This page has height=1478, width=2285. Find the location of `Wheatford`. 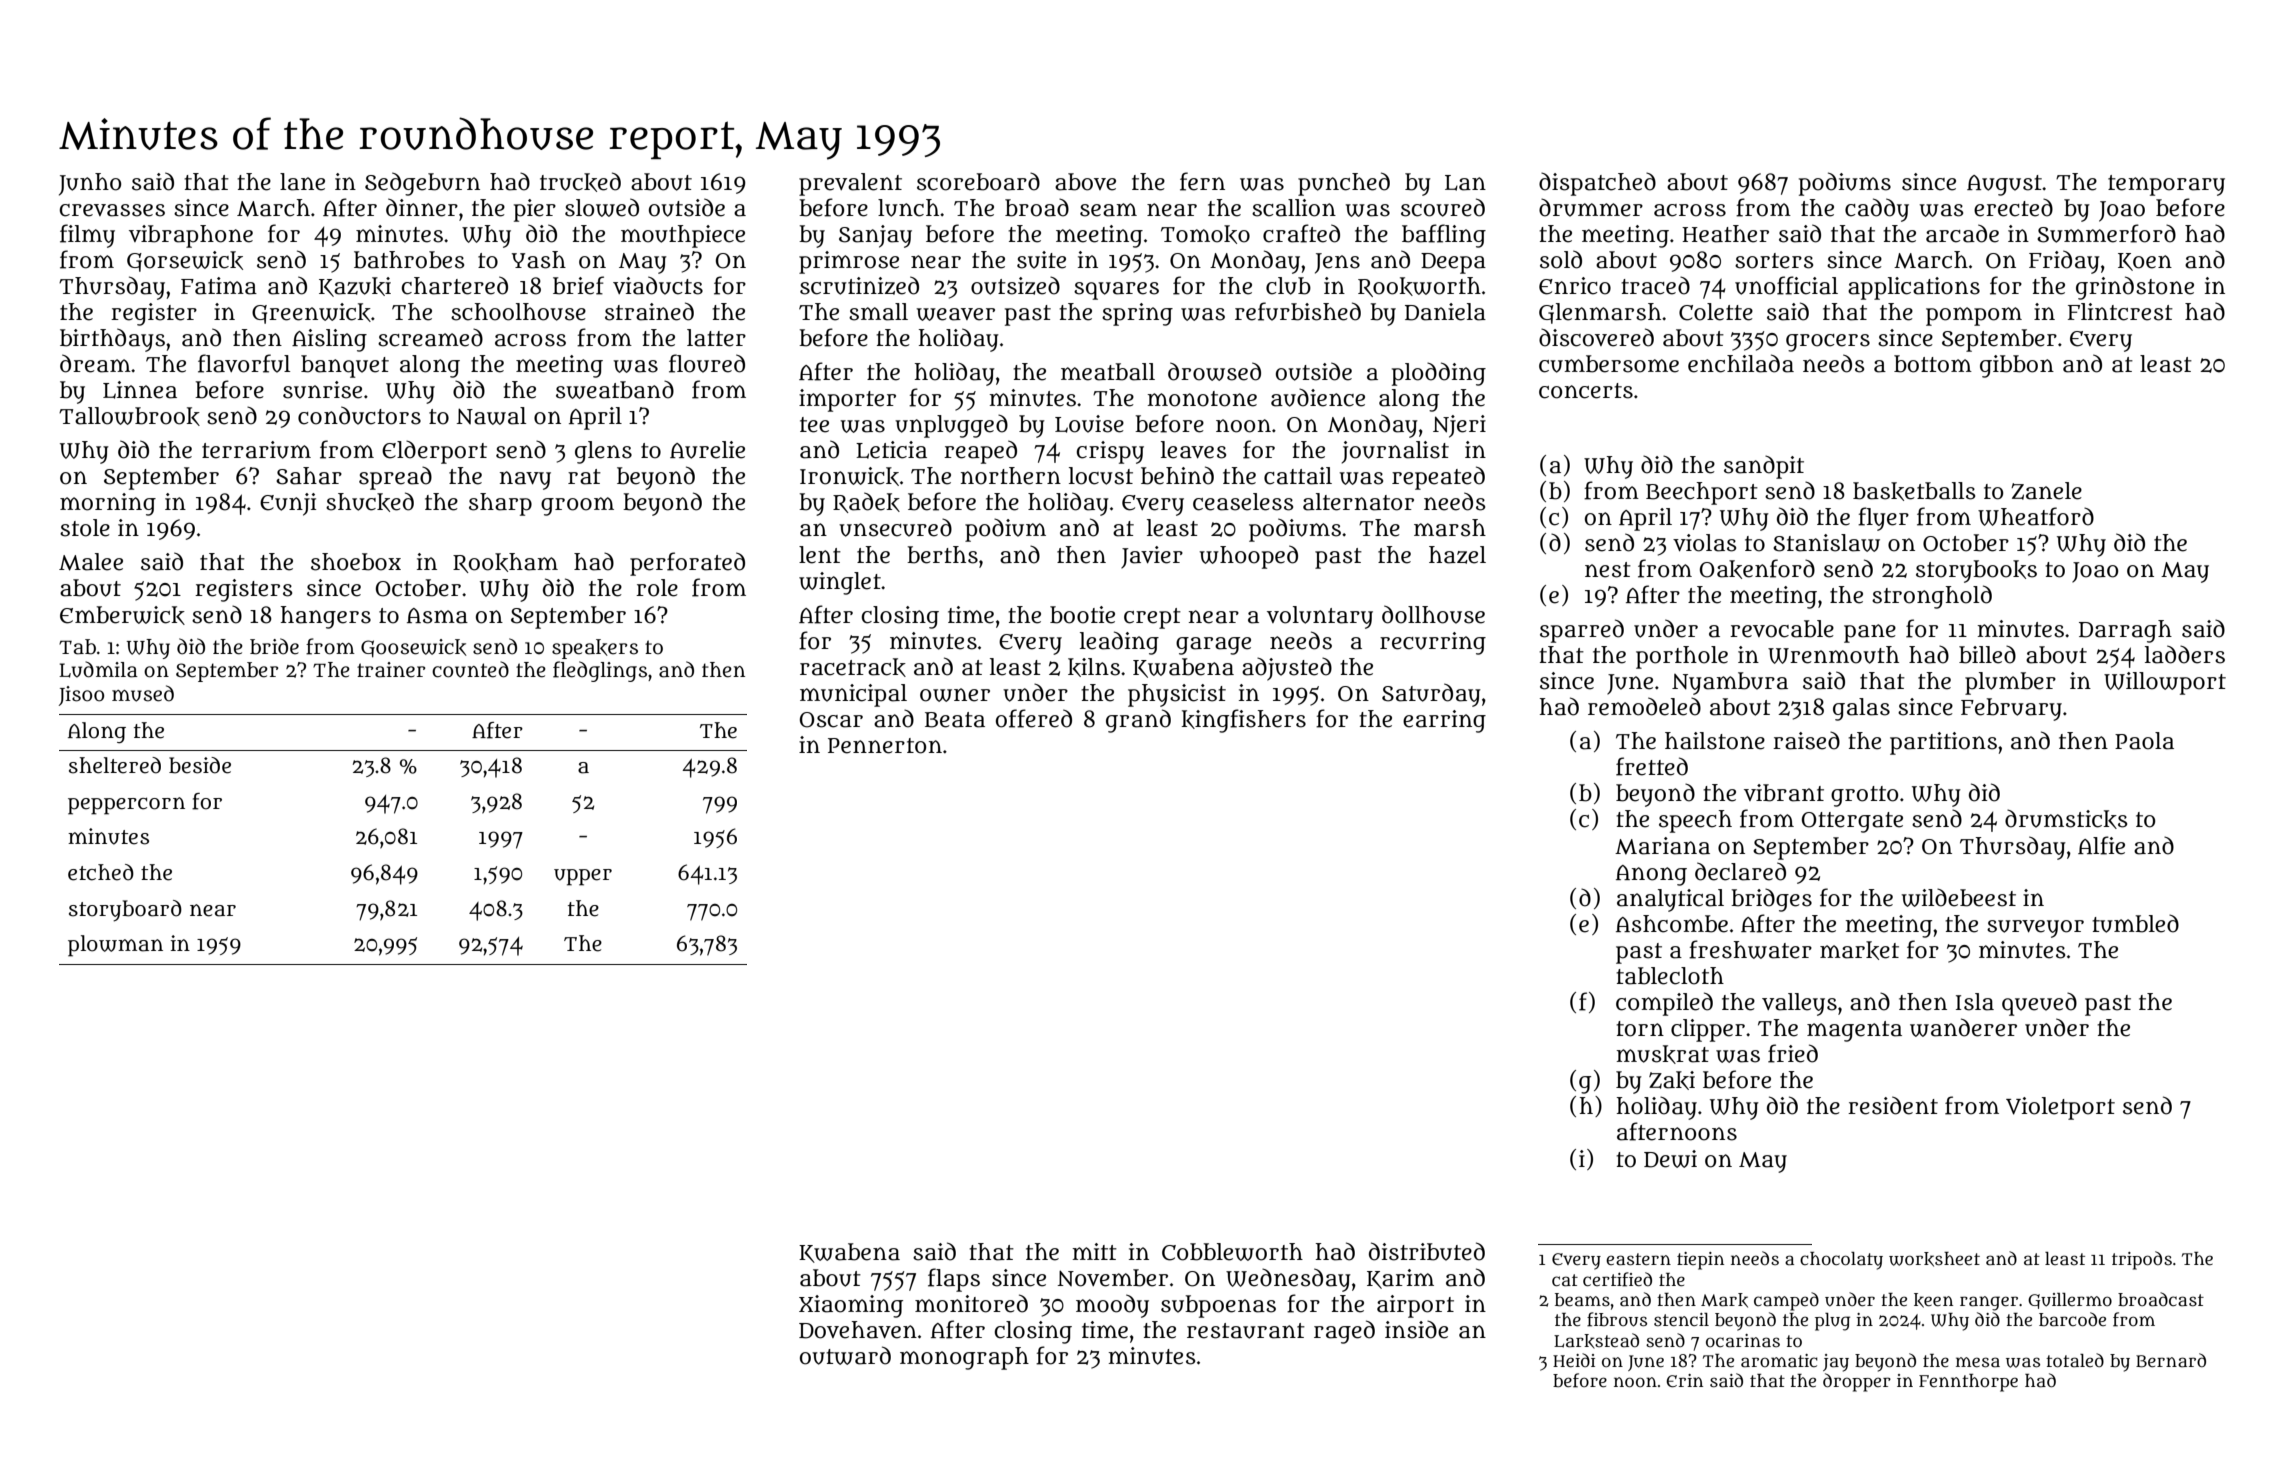

Wheatford is located at coordinates (2036, 516).
